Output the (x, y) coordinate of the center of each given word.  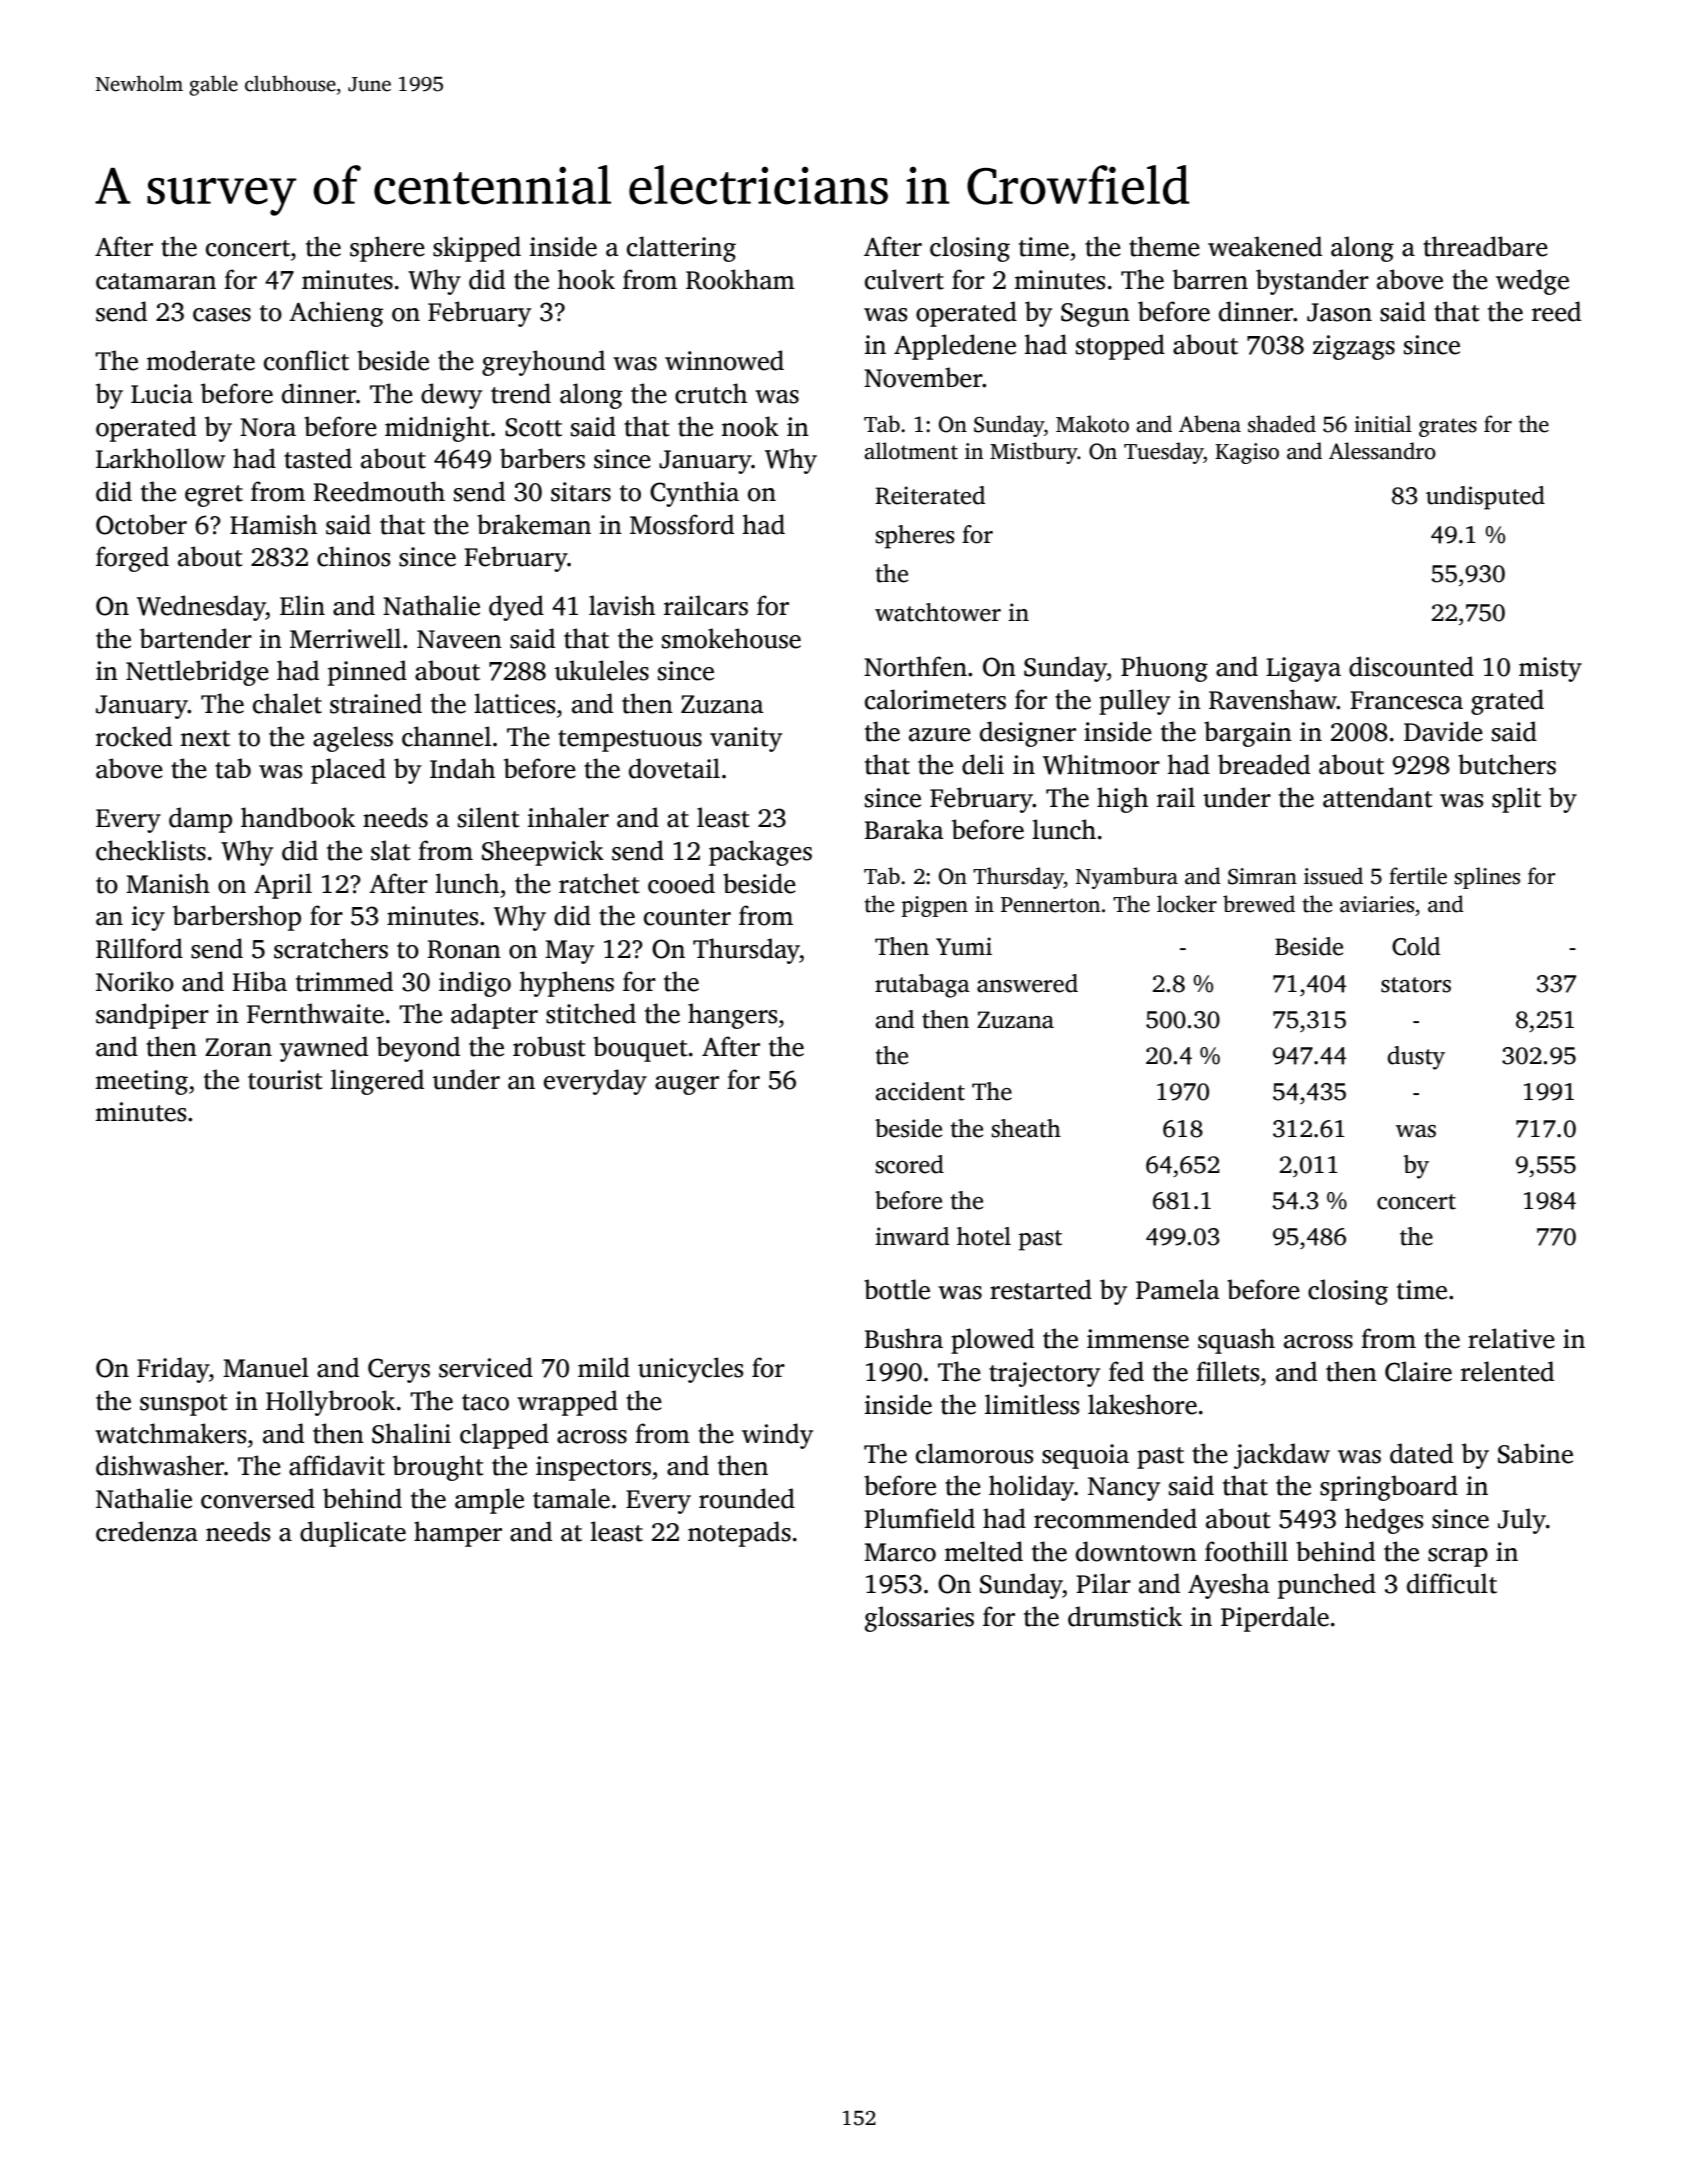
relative (1511, 1338)
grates (1448, 427)
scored (909, 1164)
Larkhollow (160, 458)
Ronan (464, 949)
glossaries (919, 1619)
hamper (458, 1534)
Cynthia (694, 494)
